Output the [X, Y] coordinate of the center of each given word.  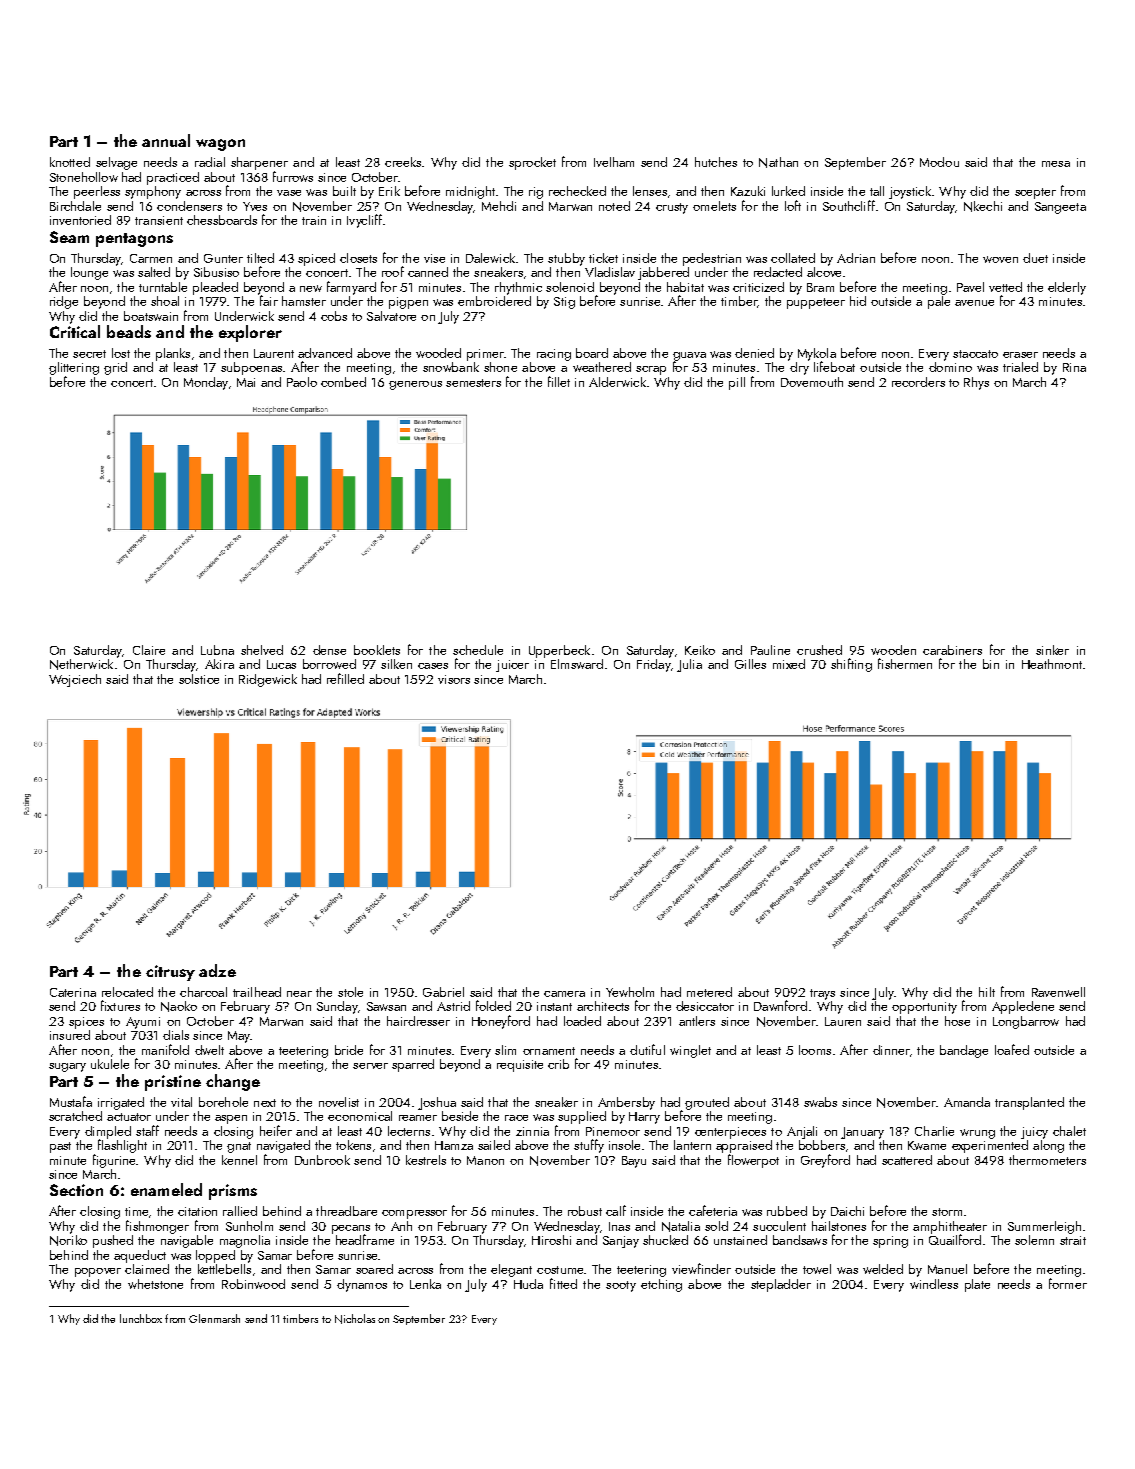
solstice [199, 679]
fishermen [905, 663]
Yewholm [630, 992]
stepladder [781, 1285]
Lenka [425, 1284]
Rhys [976, 383]
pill [737, 383]
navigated [283, 1146]
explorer [250, 333]
